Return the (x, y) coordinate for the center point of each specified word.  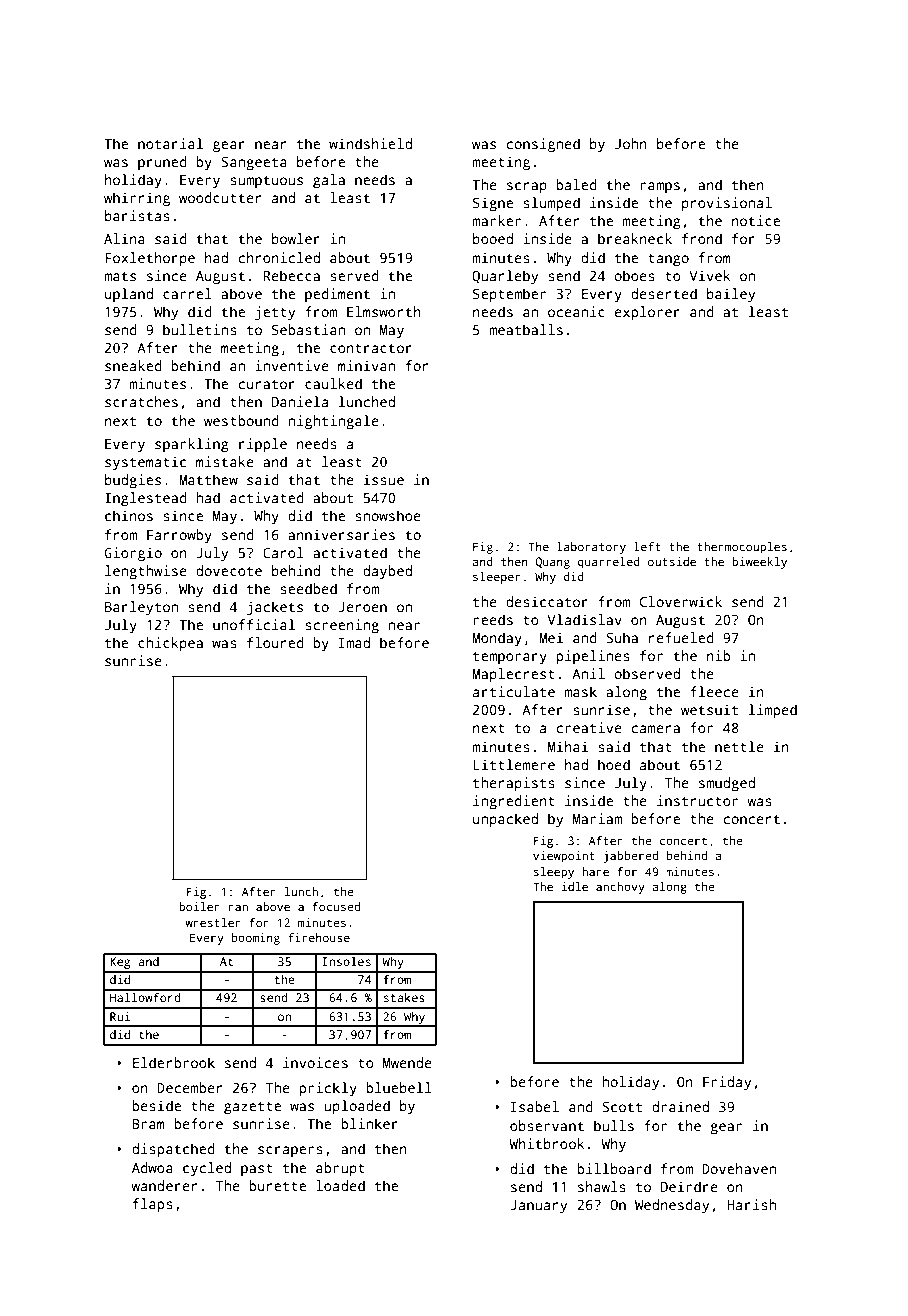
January (538, 1207)
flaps (153, 1205)
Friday (727, 1083)
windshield (370, 143)
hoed (614, 764)
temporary (510, 657)
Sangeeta (254, 164)
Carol (283, 552)
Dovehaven (739, 1168)
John (631, 143)
